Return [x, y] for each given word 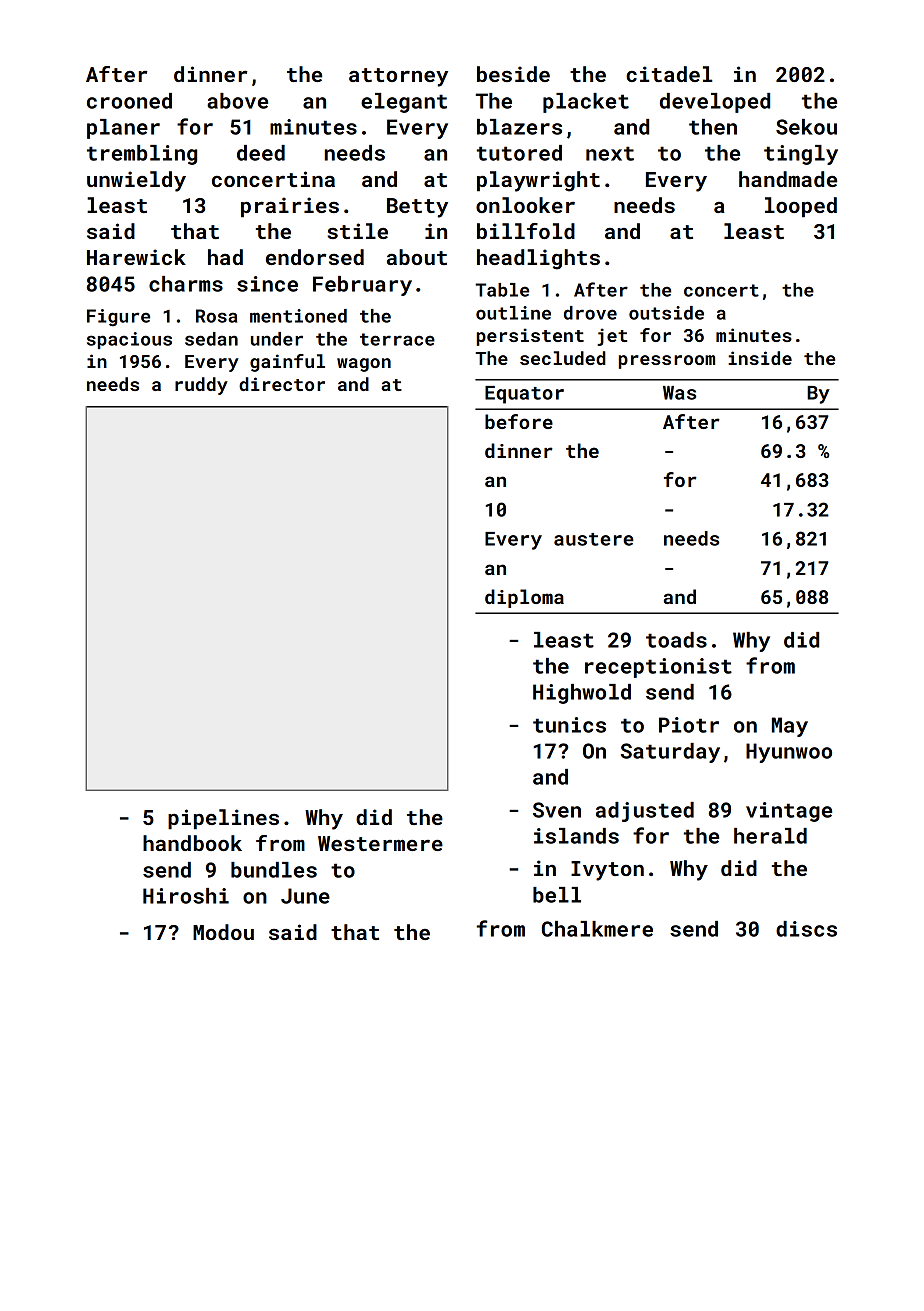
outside [666, 313]
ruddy [201, 386]
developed [715, 103]
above [237, 101]
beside [513, 74]
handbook [192, 843]
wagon [364, 365]
